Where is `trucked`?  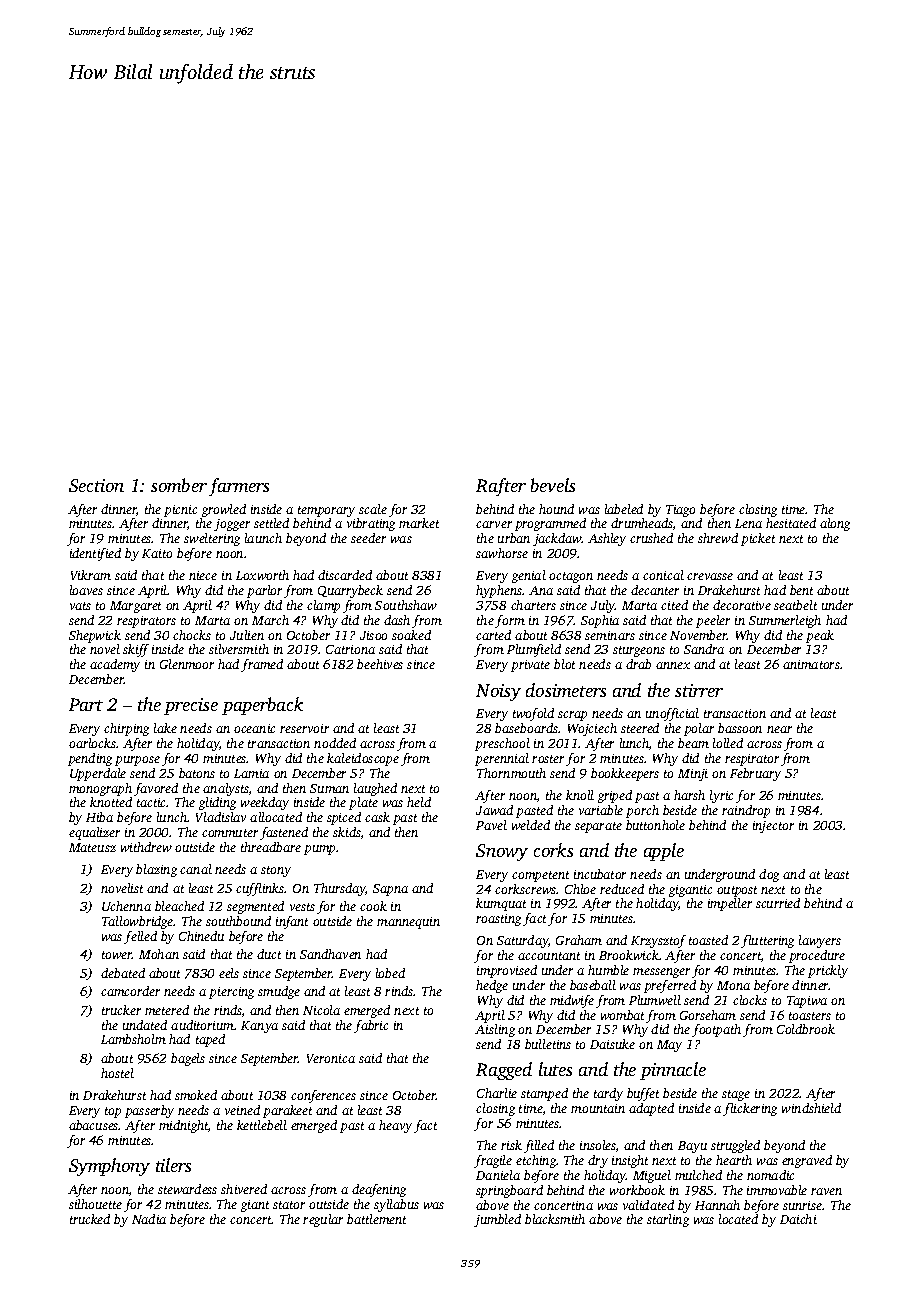 trucked is located at coordinates (90, 1219).
